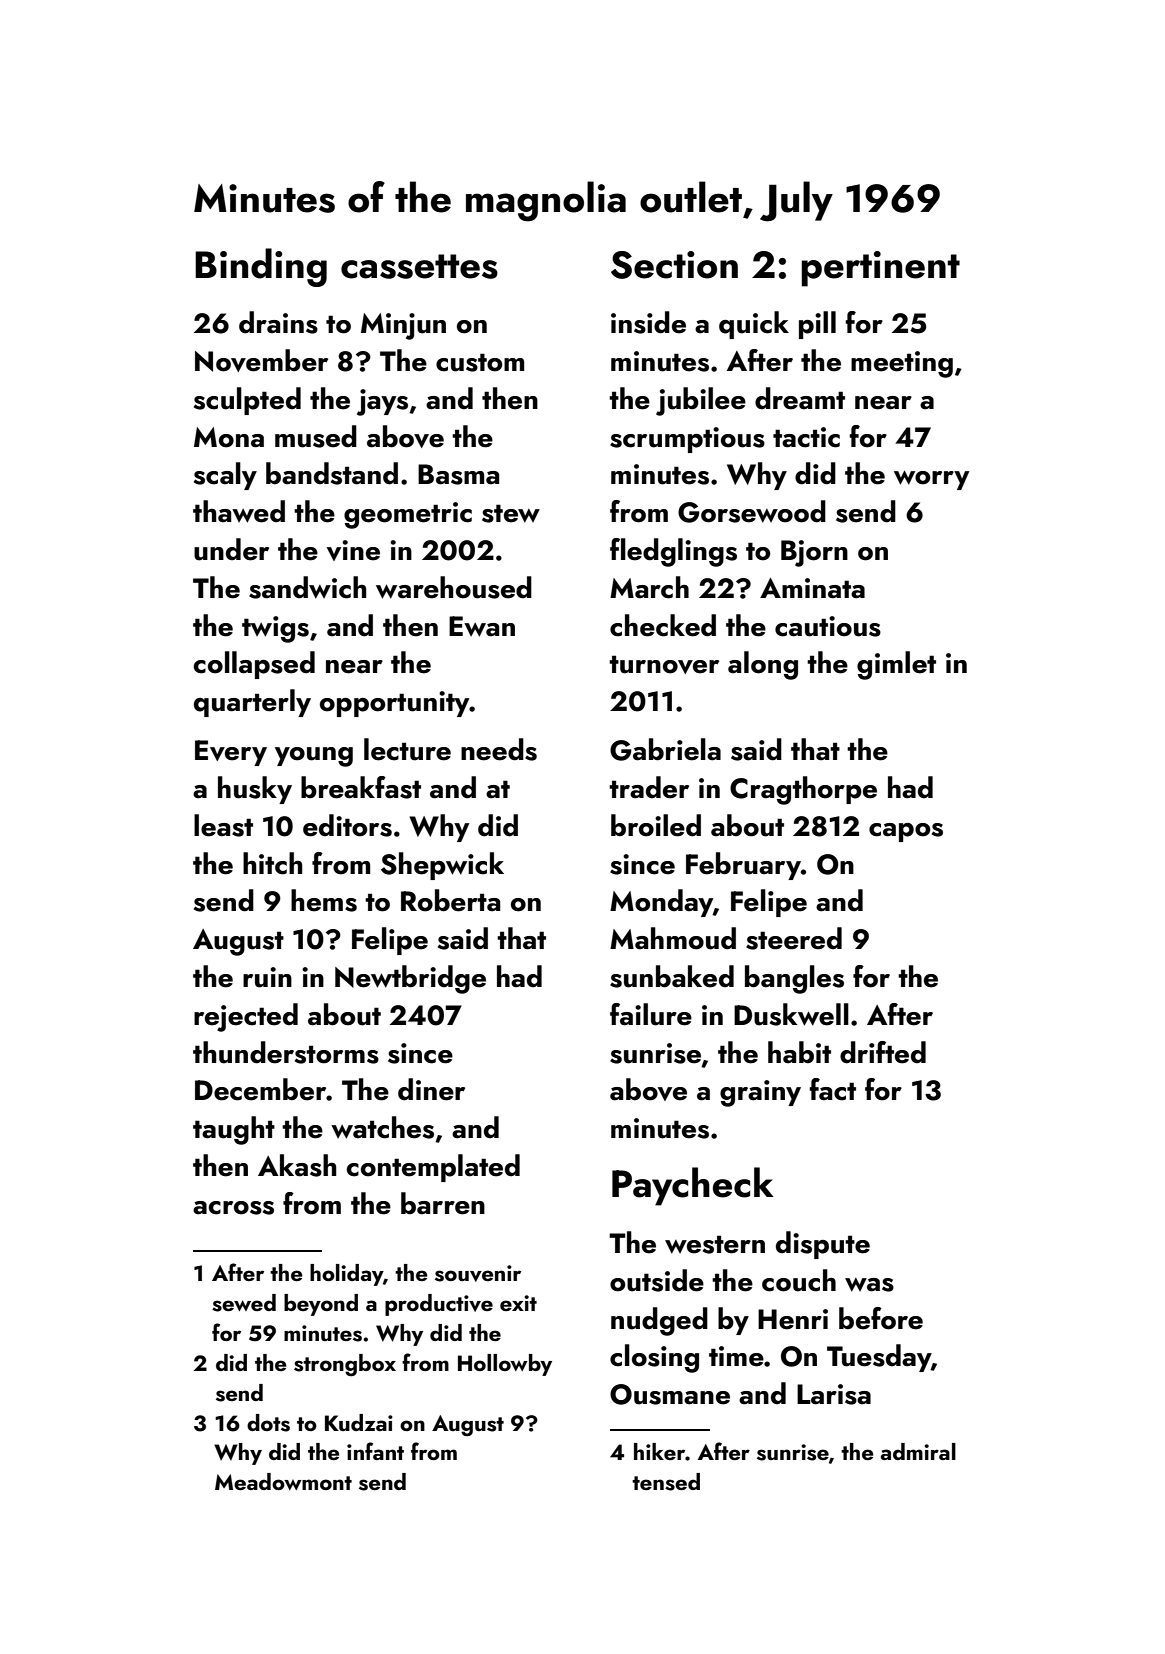 The image size is (1165, 1654). Describe the element at coordinates (931, 480) in the screenshot. I see `worry` at that location.
